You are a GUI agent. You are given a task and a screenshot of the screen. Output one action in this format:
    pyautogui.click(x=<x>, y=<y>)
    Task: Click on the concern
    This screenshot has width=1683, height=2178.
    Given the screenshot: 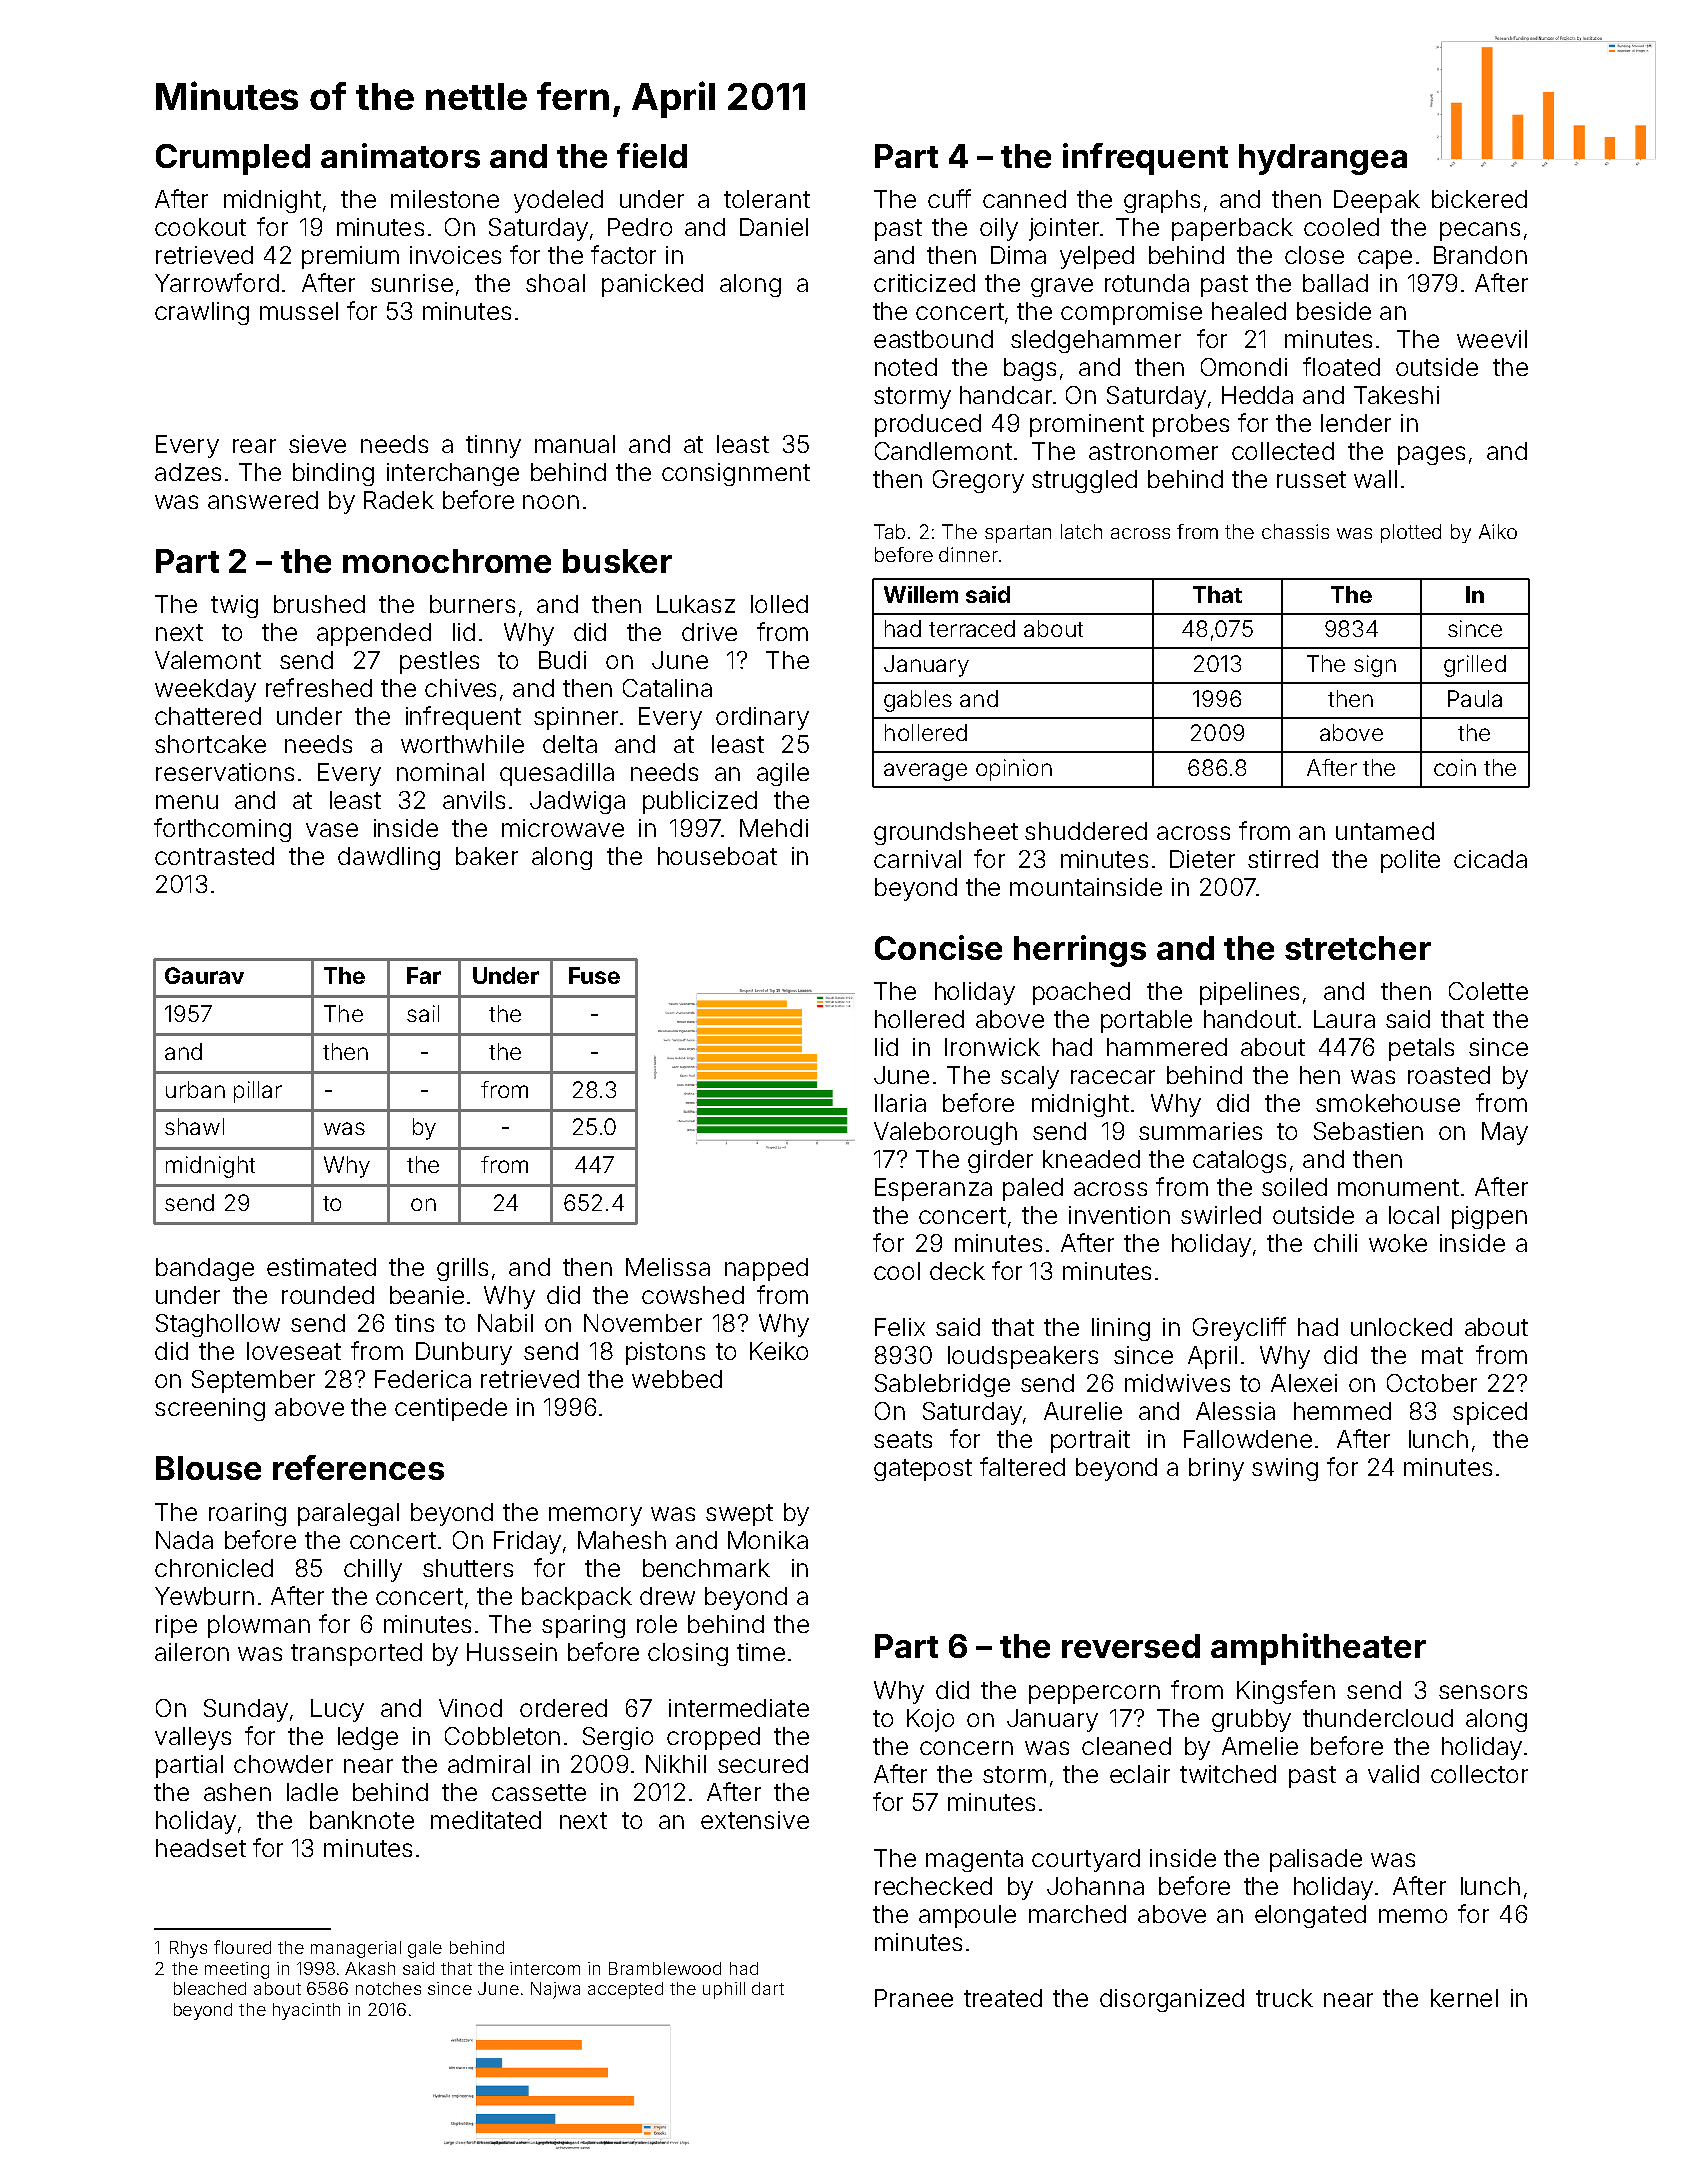 What is the action you would take?
    pyautogui.click(x=966, y=1748)
